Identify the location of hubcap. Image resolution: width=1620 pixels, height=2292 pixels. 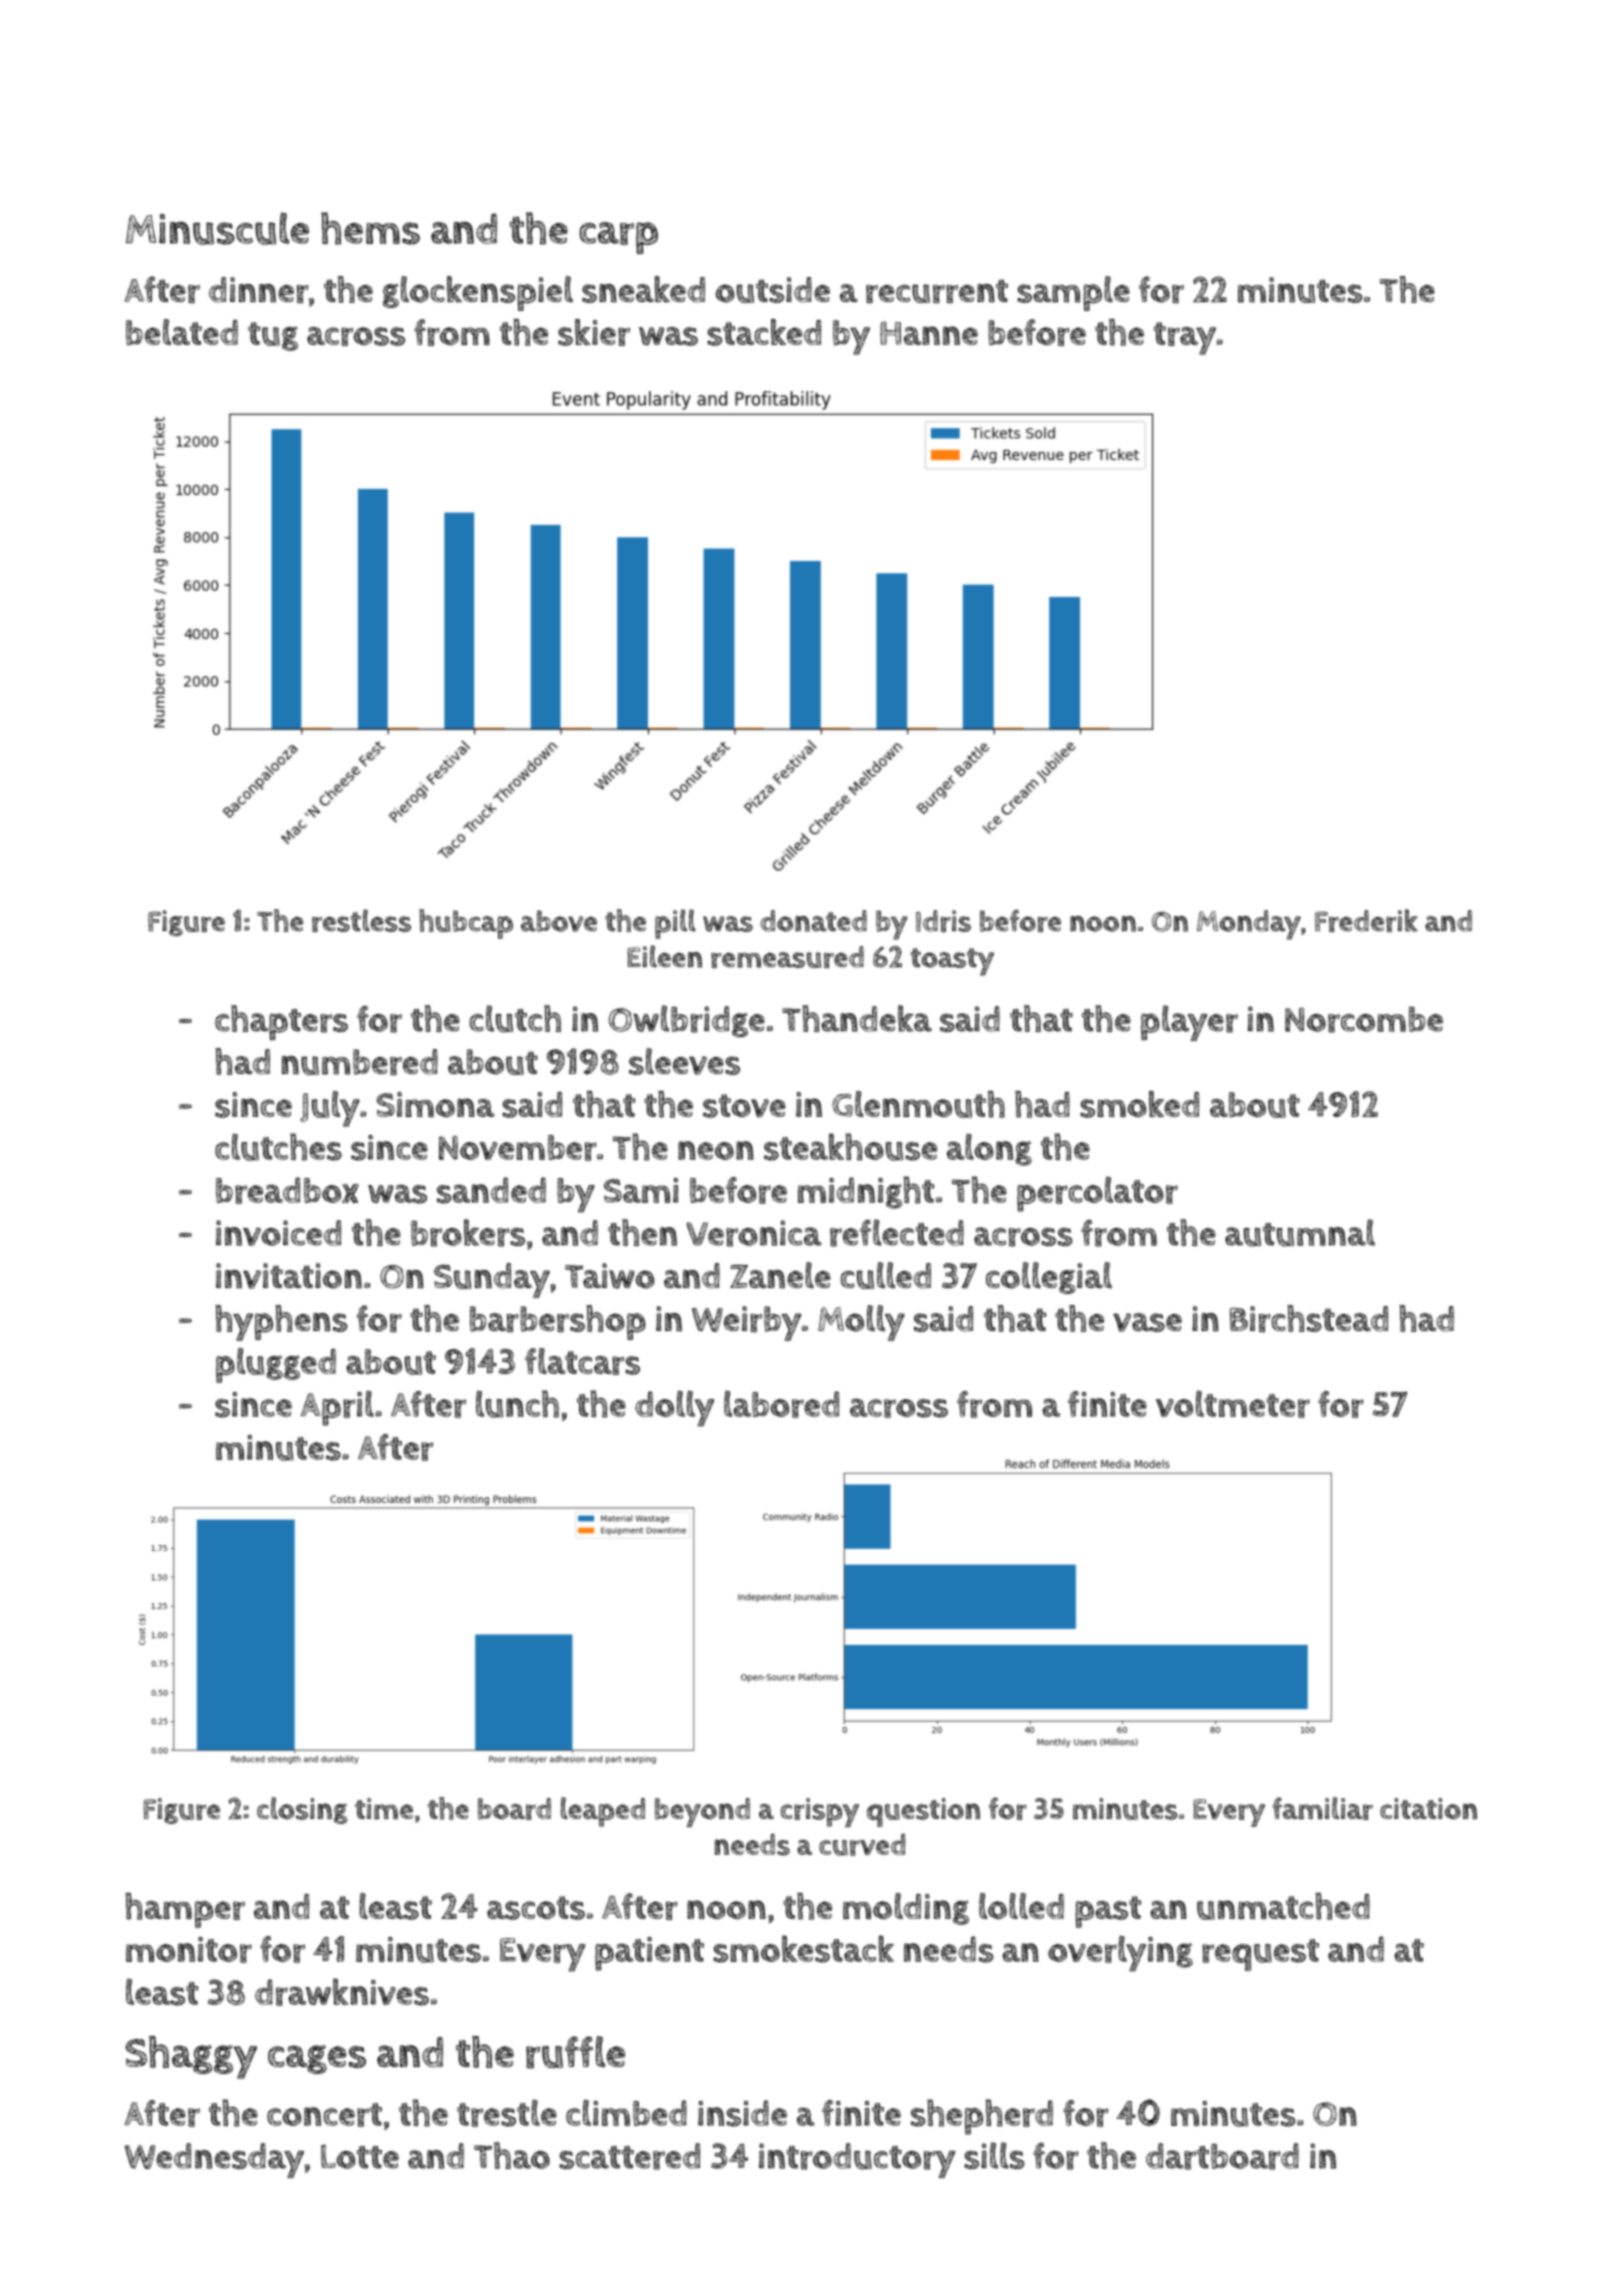
(466, 924).
